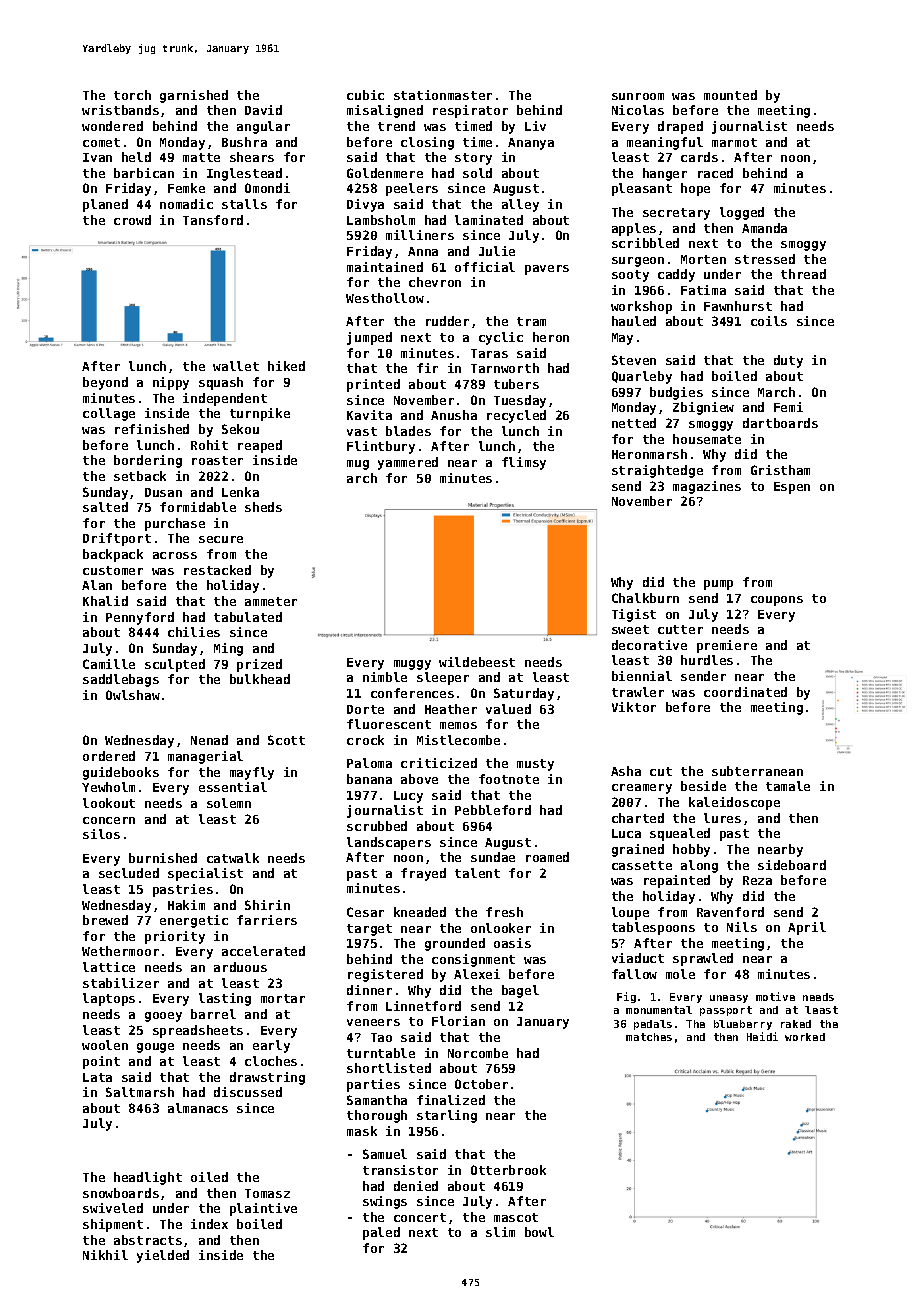  Describe the element at coordinates (769, 321) in the screenshot. I see `coils` at that location.
